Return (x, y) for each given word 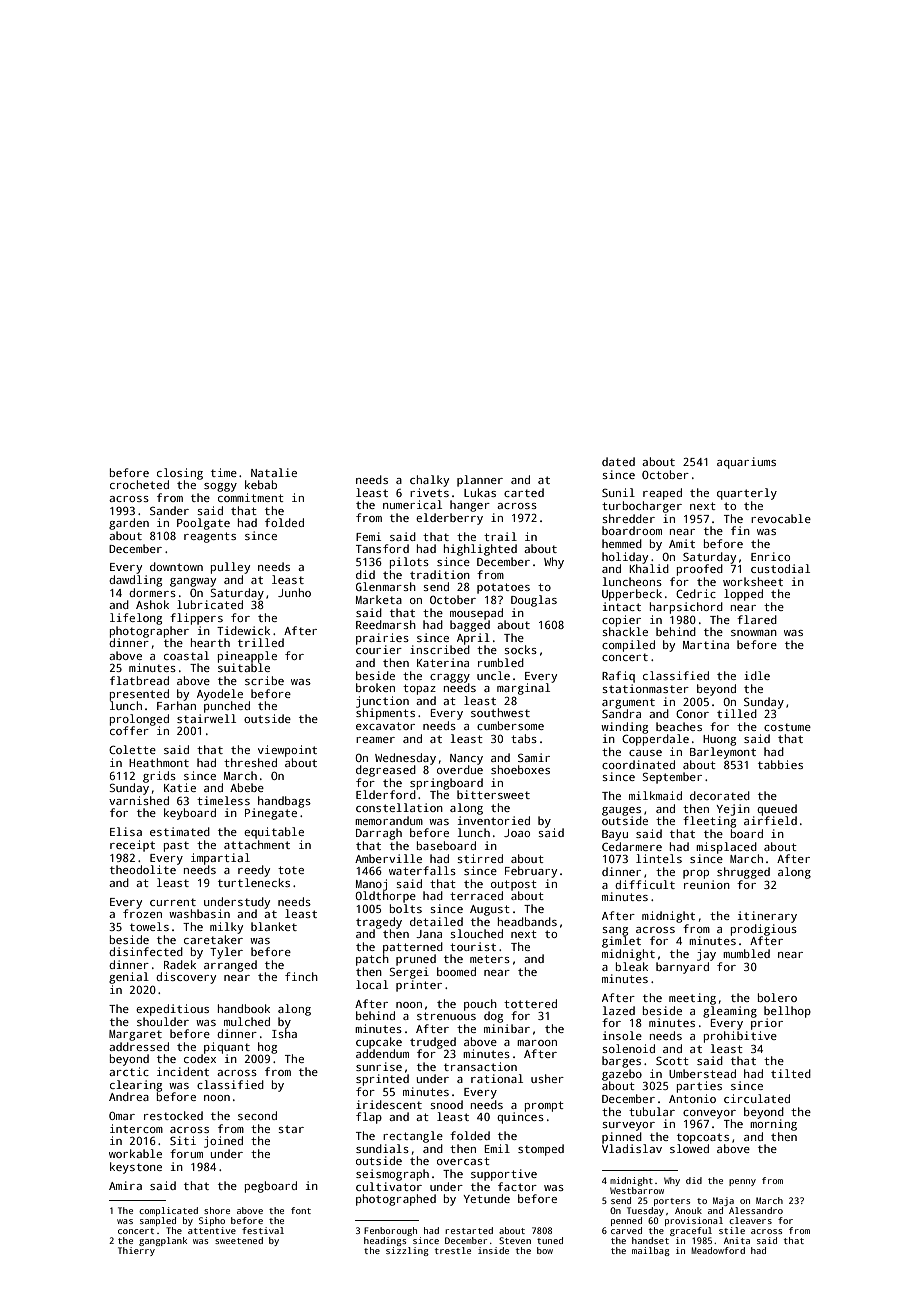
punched (227, 707)
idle (757, 675)
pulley (230, 568)
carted (524, 492)
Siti (183, 1140)
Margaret (135, 1035)
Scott (672, 1060)
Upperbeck (632, 595)
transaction (480, 1066)
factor (517, 1186)
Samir (534, 757)
